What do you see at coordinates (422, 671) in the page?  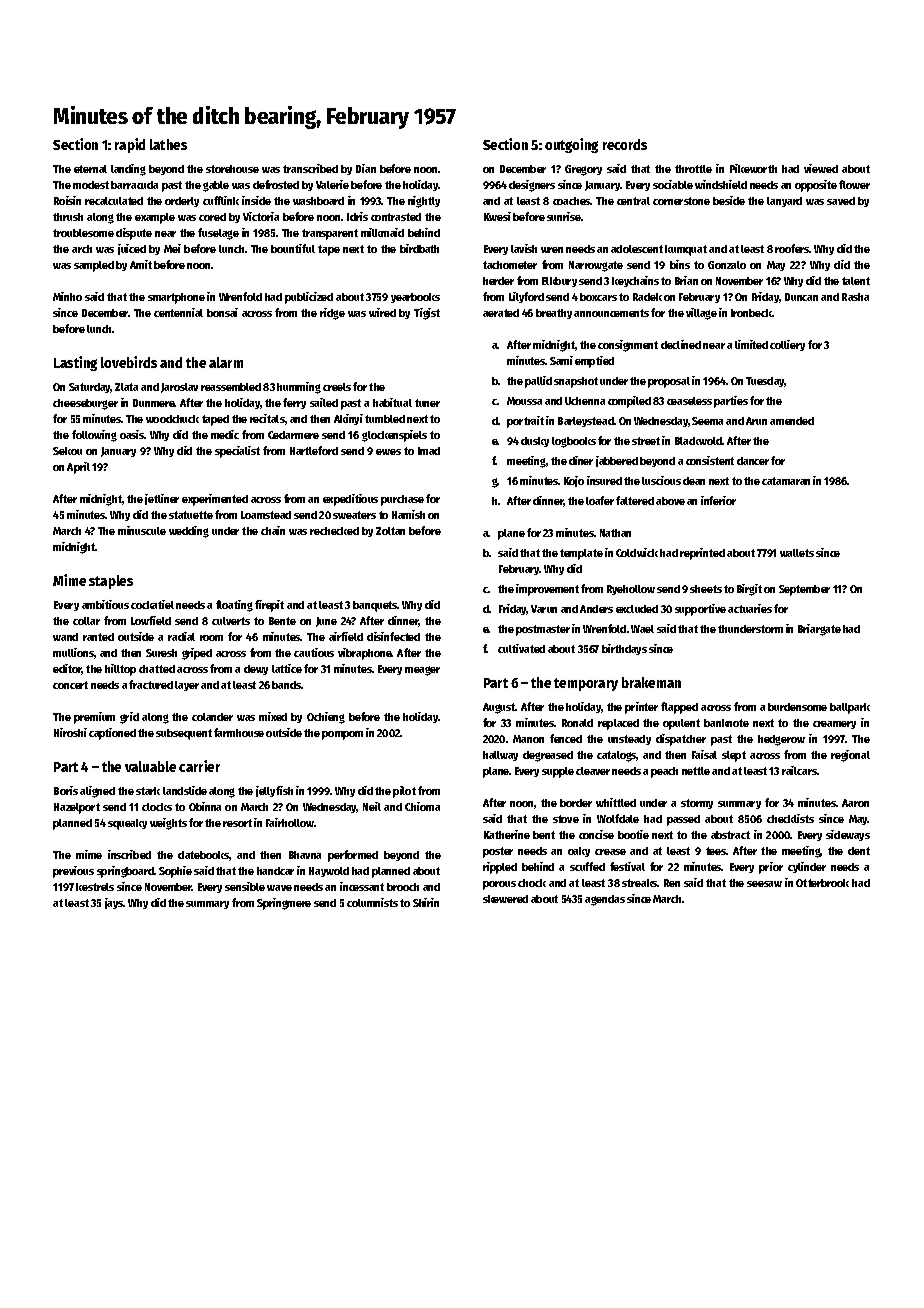 I see `meager` at bounding box center [422, 671].
